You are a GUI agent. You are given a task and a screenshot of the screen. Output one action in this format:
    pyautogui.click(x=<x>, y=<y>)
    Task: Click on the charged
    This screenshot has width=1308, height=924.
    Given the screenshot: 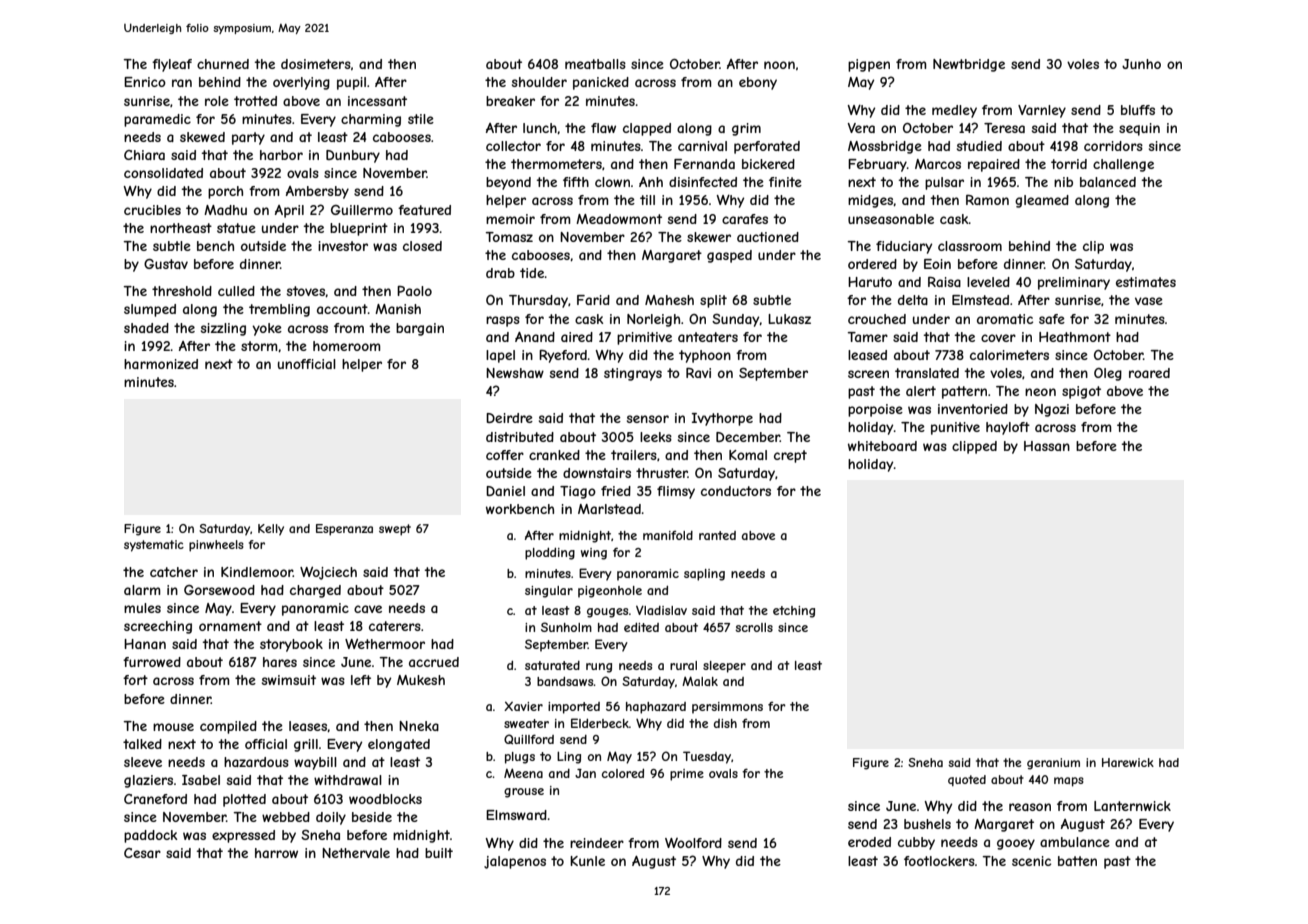 What is the action you would take?
    pyautogui.click(x=315, y=591)
